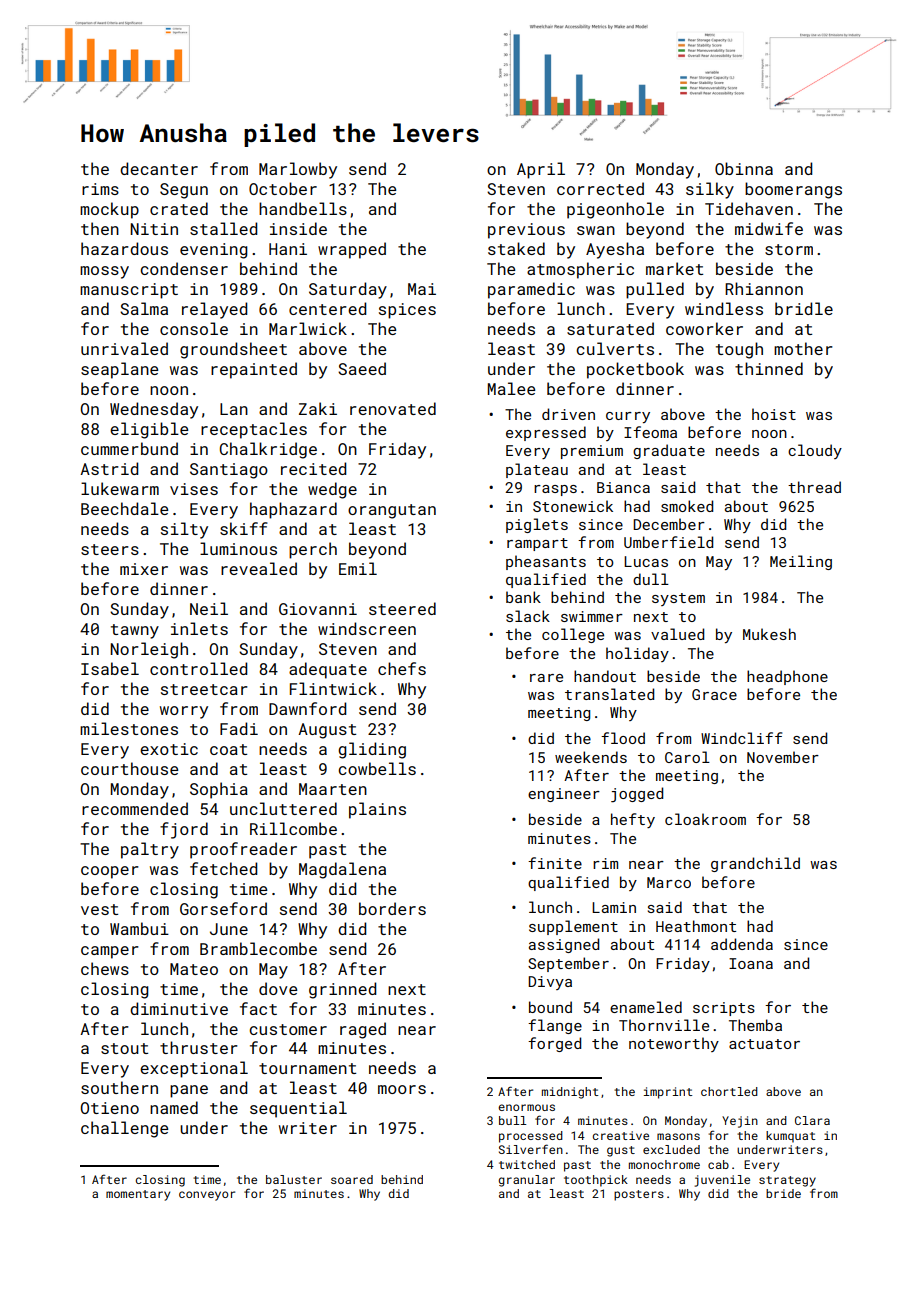  Describe the element at coordinates (722, 1181) in the screenshot. I see `juvenile` at that location.
